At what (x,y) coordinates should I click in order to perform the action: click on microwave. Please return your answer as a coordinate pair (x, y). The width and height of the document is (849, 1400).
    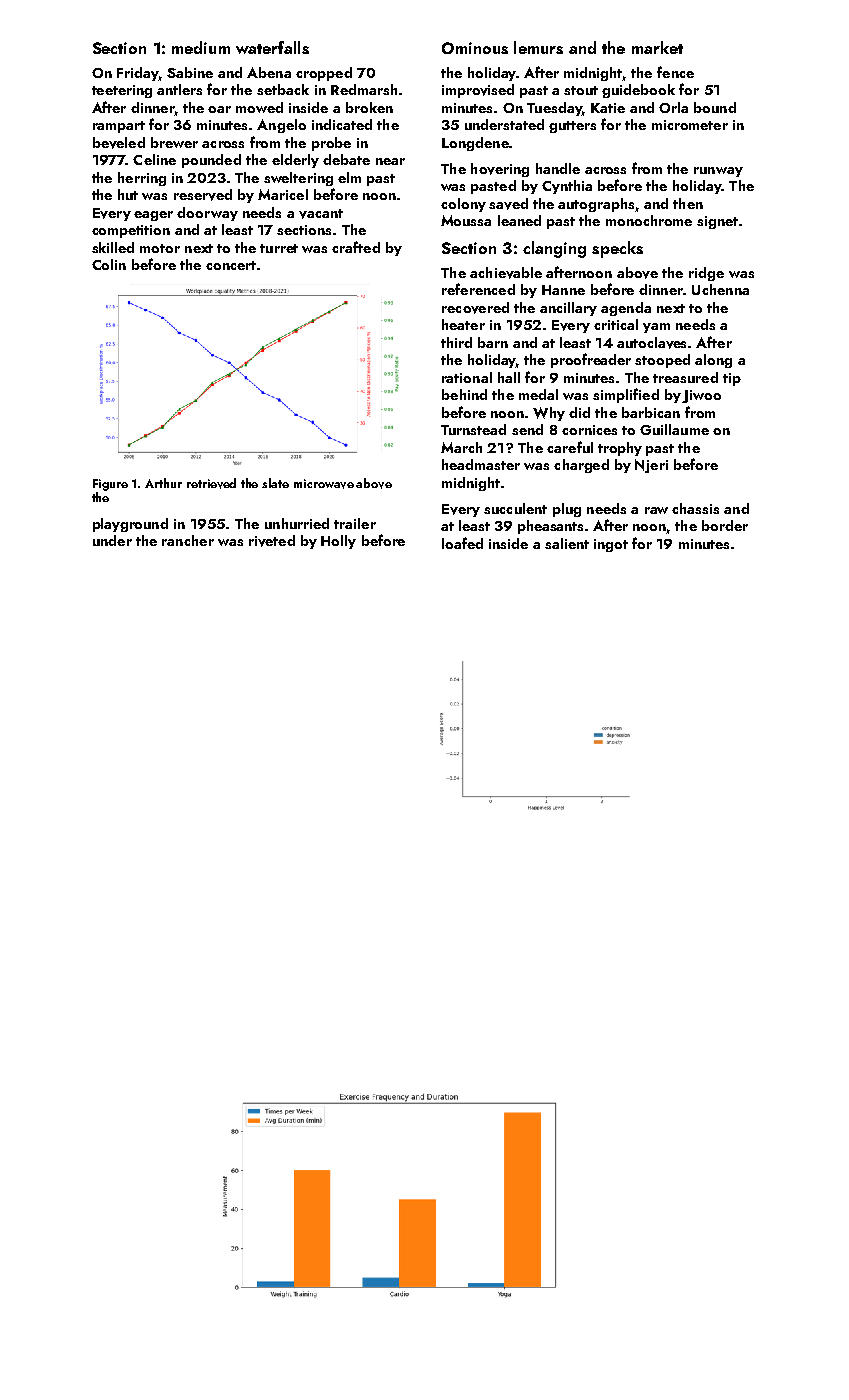
    Looking at the image, I should click on (324, 484).
